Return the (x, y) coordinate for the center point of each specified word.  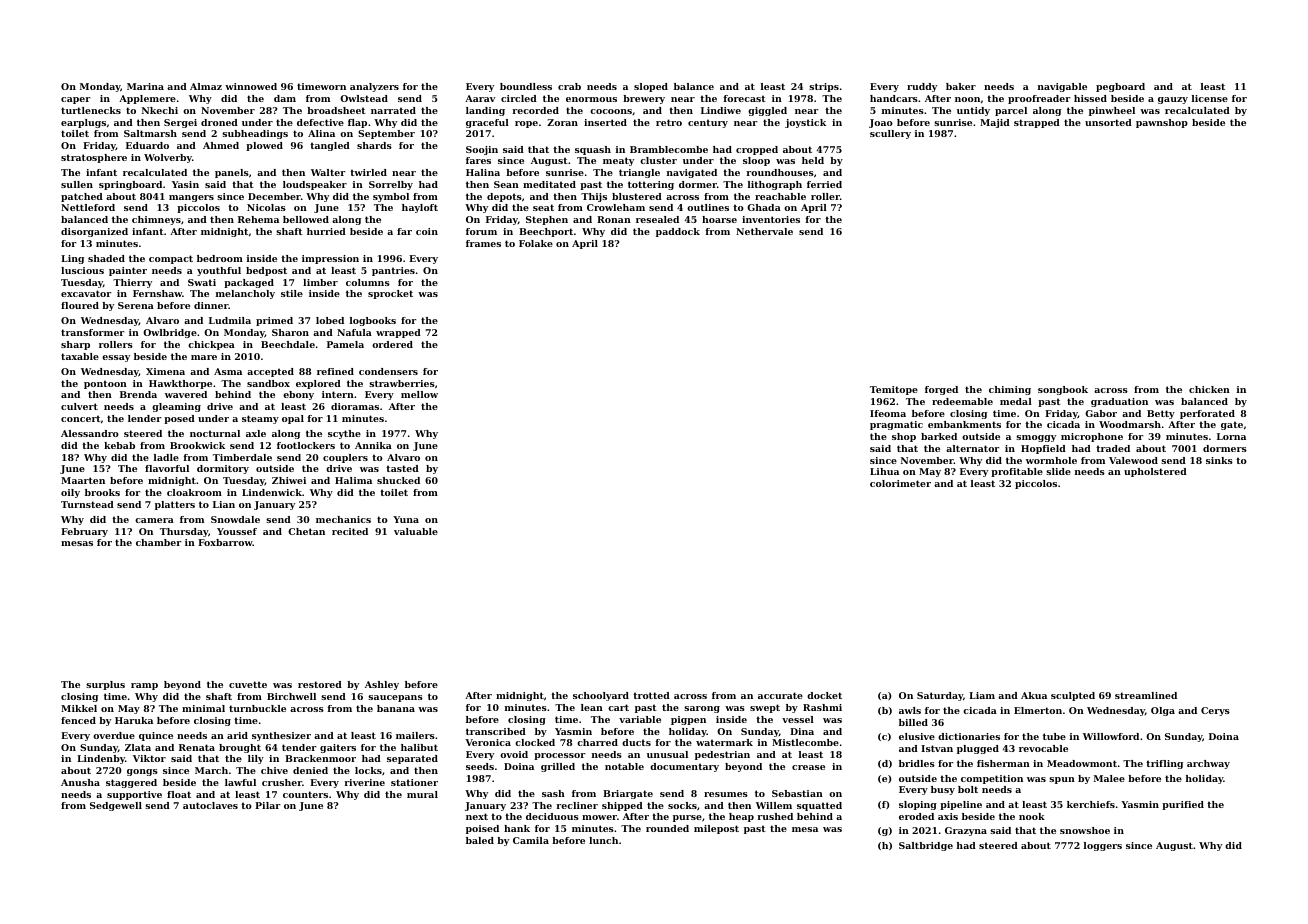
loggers (1103, 846)
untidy (973, 111)
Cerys (1215, 711)
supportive (134, 795)
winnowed (251, 86)
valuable (416, 531)
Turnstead (87, 504)
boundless (526, 86)
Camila (531, 840)
